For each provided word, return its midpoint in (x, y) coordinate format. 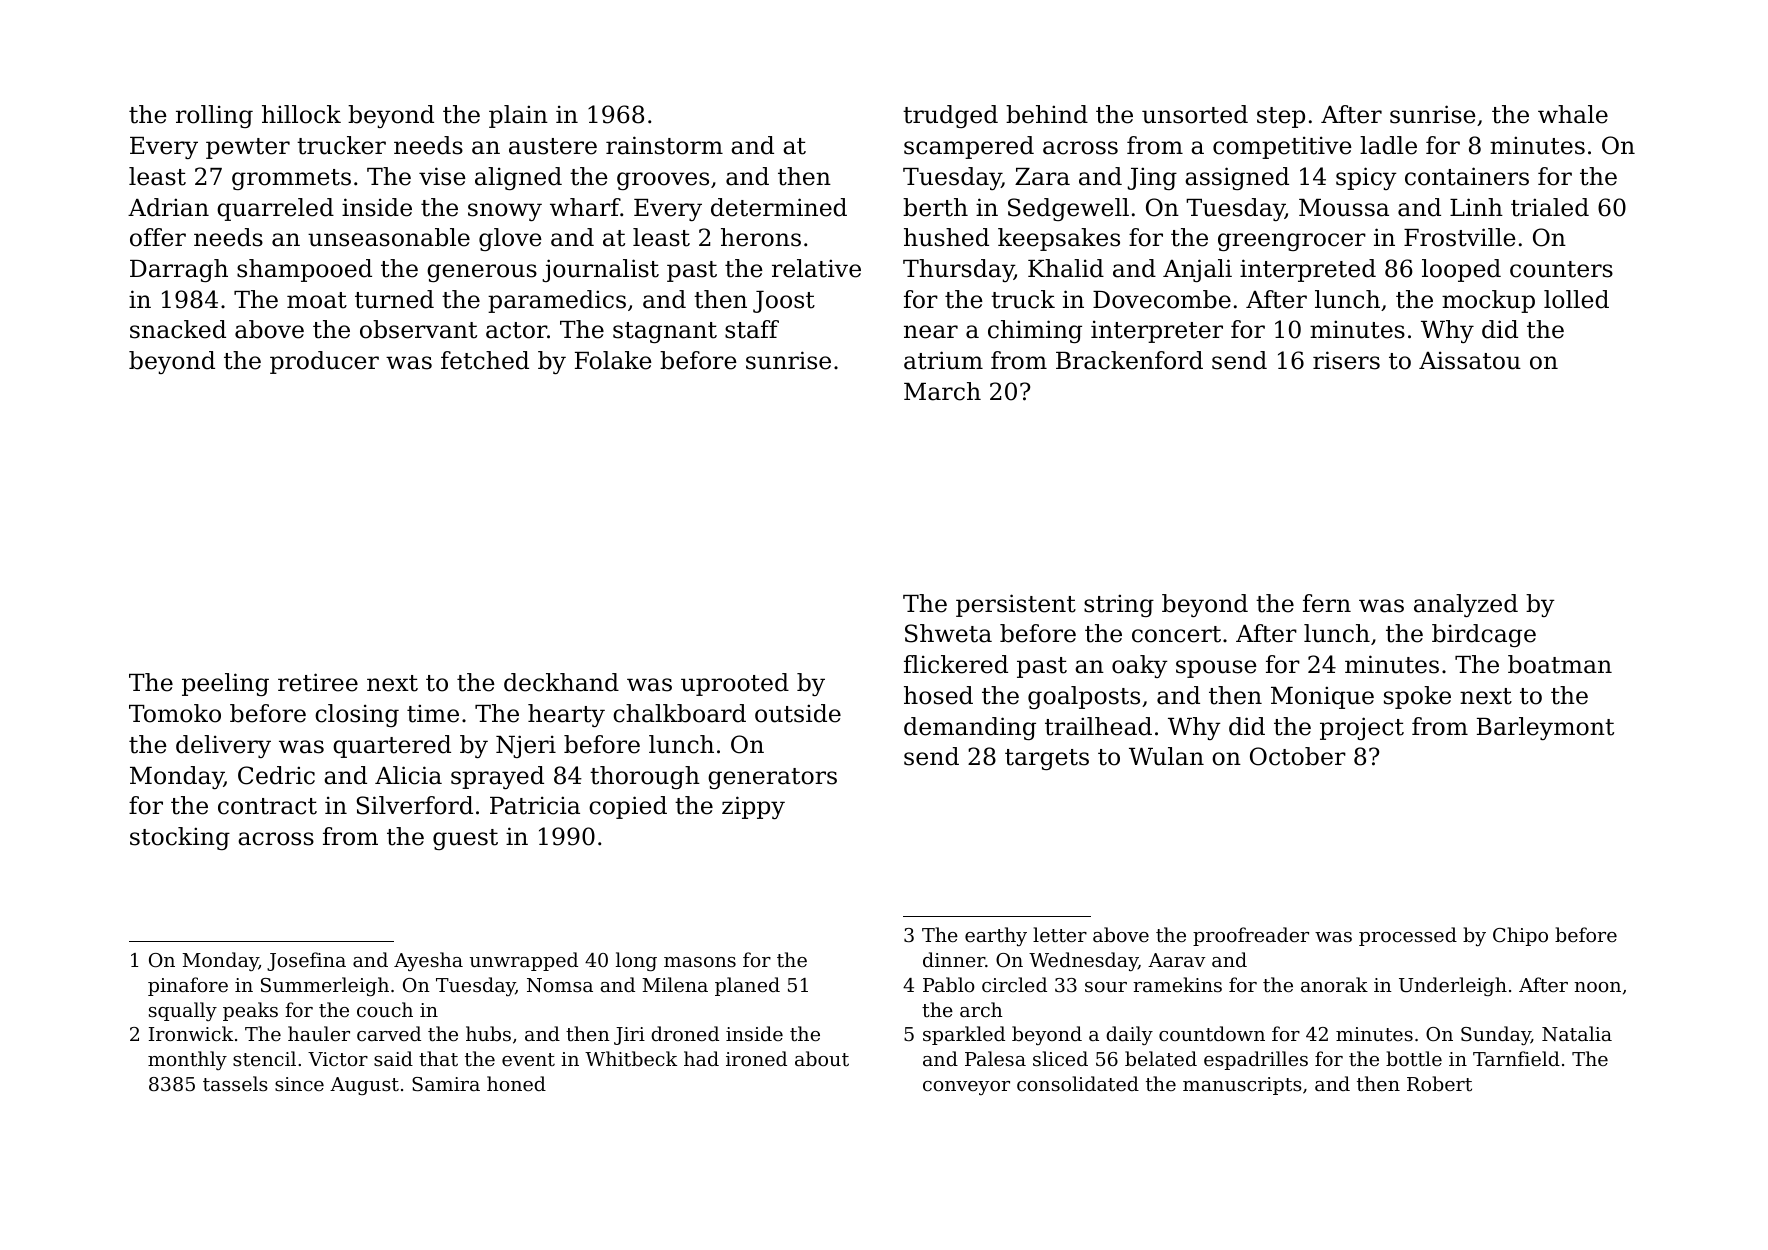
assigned (1237, 178)
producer (324, 362)
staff (752, 329)
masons (700, 962)
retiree (318, 682)
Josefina (306, 961)
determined (779, 207)
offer (158, 237)
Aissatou (1470, 360)
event (528, 1059)
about (822, 1058)
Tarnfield (1516, 1058)
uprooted (735, 684)
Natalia (1577, 1033)
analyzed (1466, 605)
